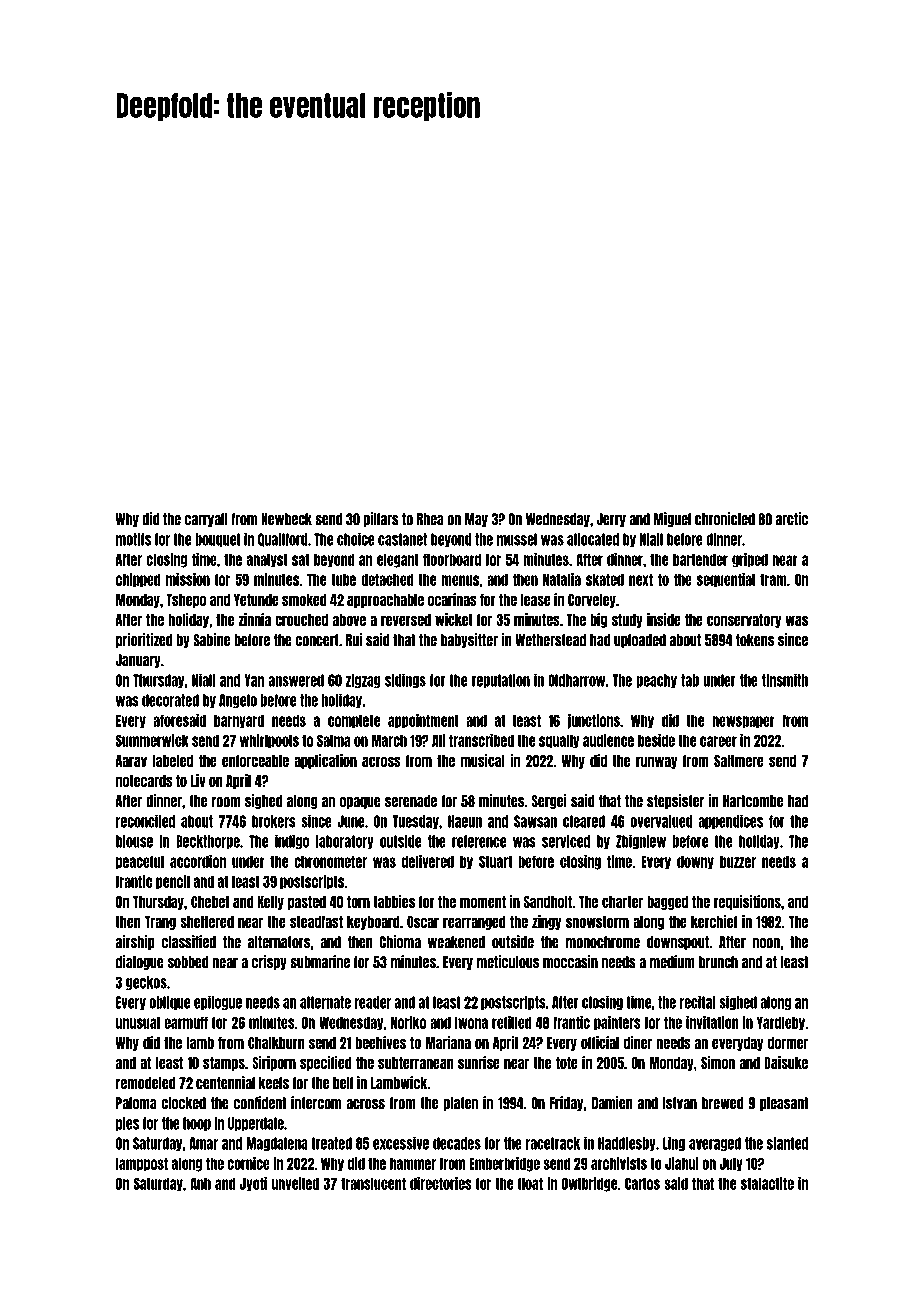  I want to click on answered, so click(296, 680).
